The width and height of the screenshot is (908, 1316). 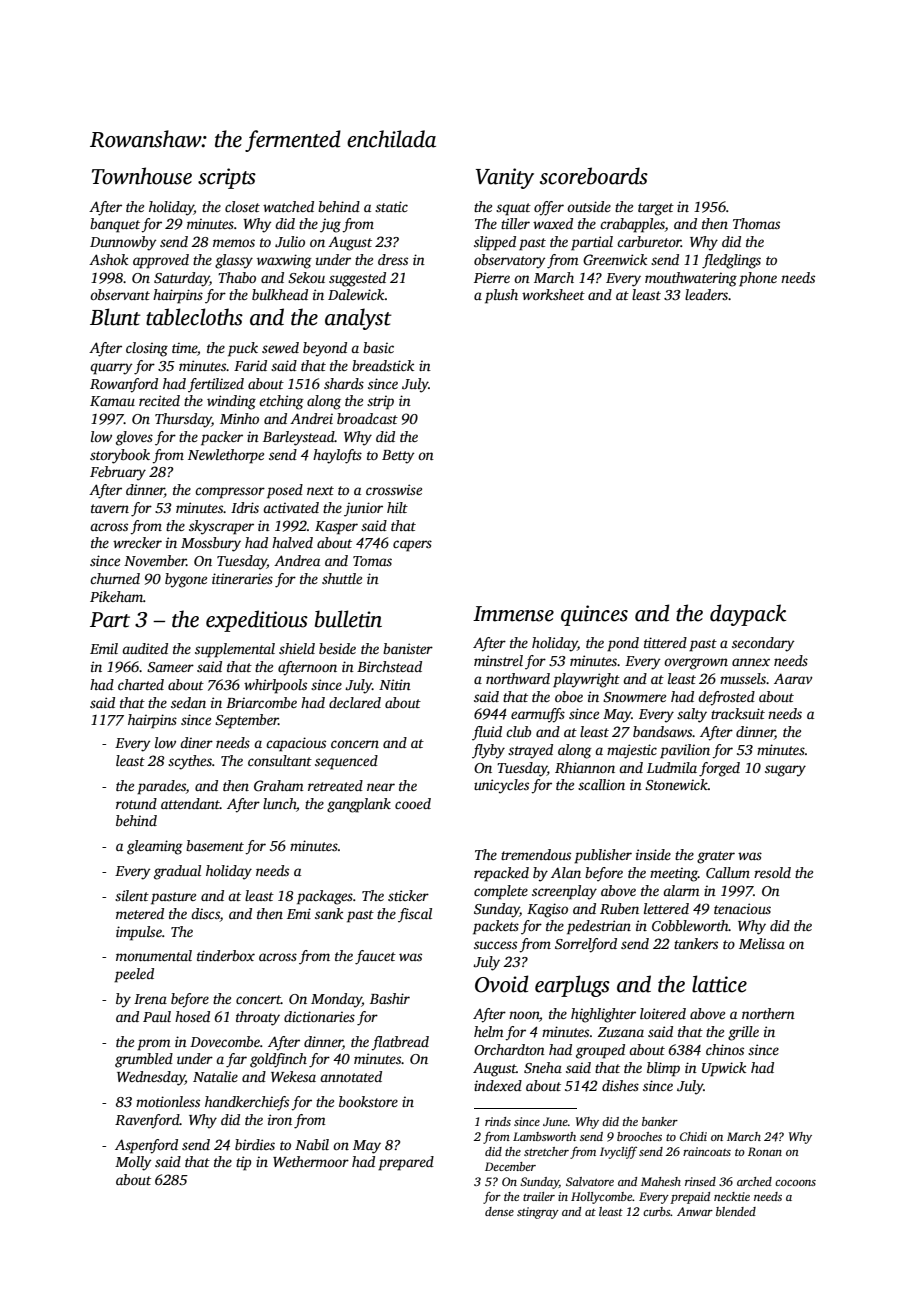 What do you see at coordinates (758, 279) in the screenshot?
I see `phone` at bounding box center [758, 279].
